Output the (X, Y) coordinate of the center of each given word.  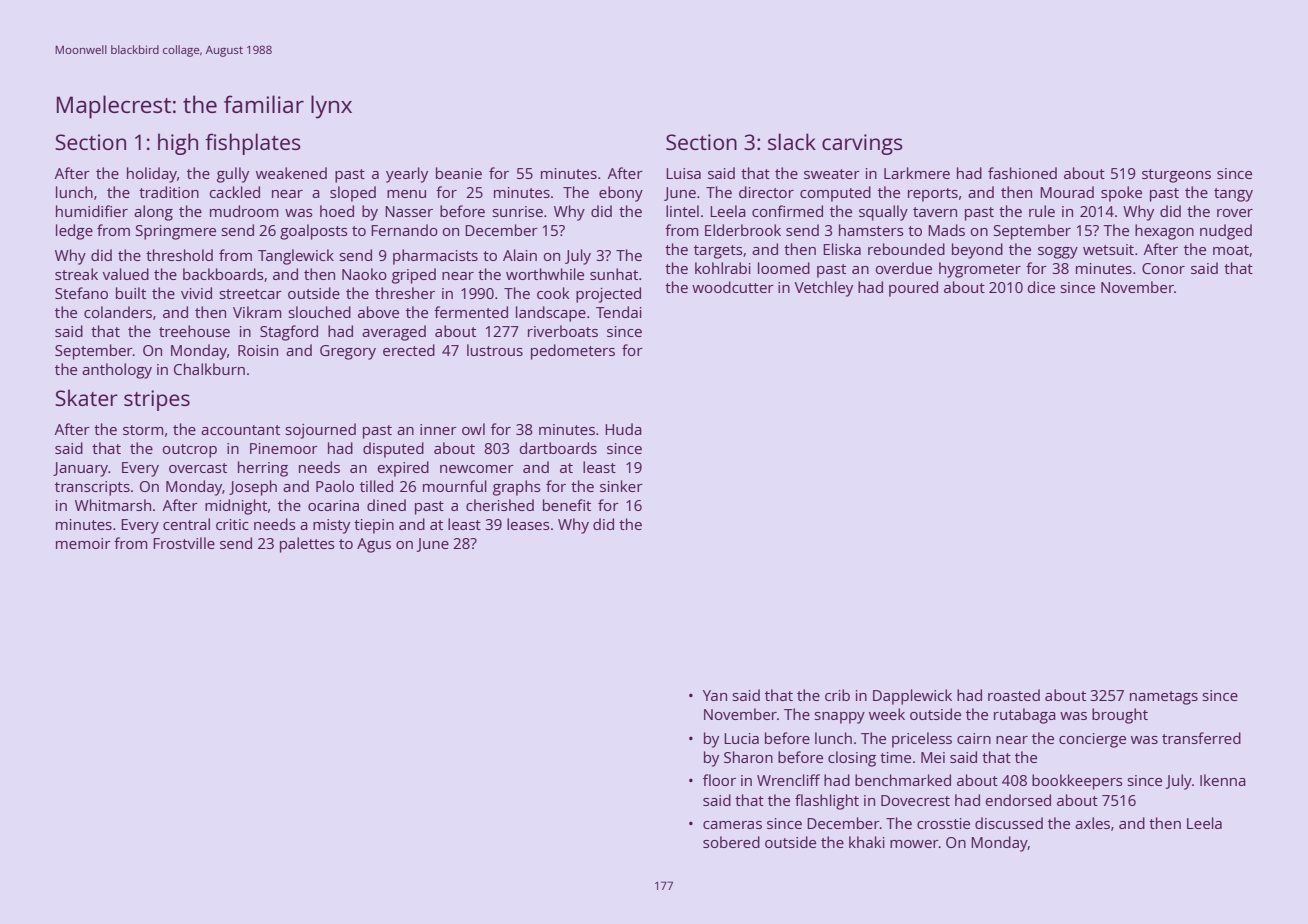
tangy (1233, 195)
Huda (623, 429)
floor (719, 780)
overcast (198, 468)
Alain (520, 255)
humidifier (92, 211)
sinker (621, 486)
